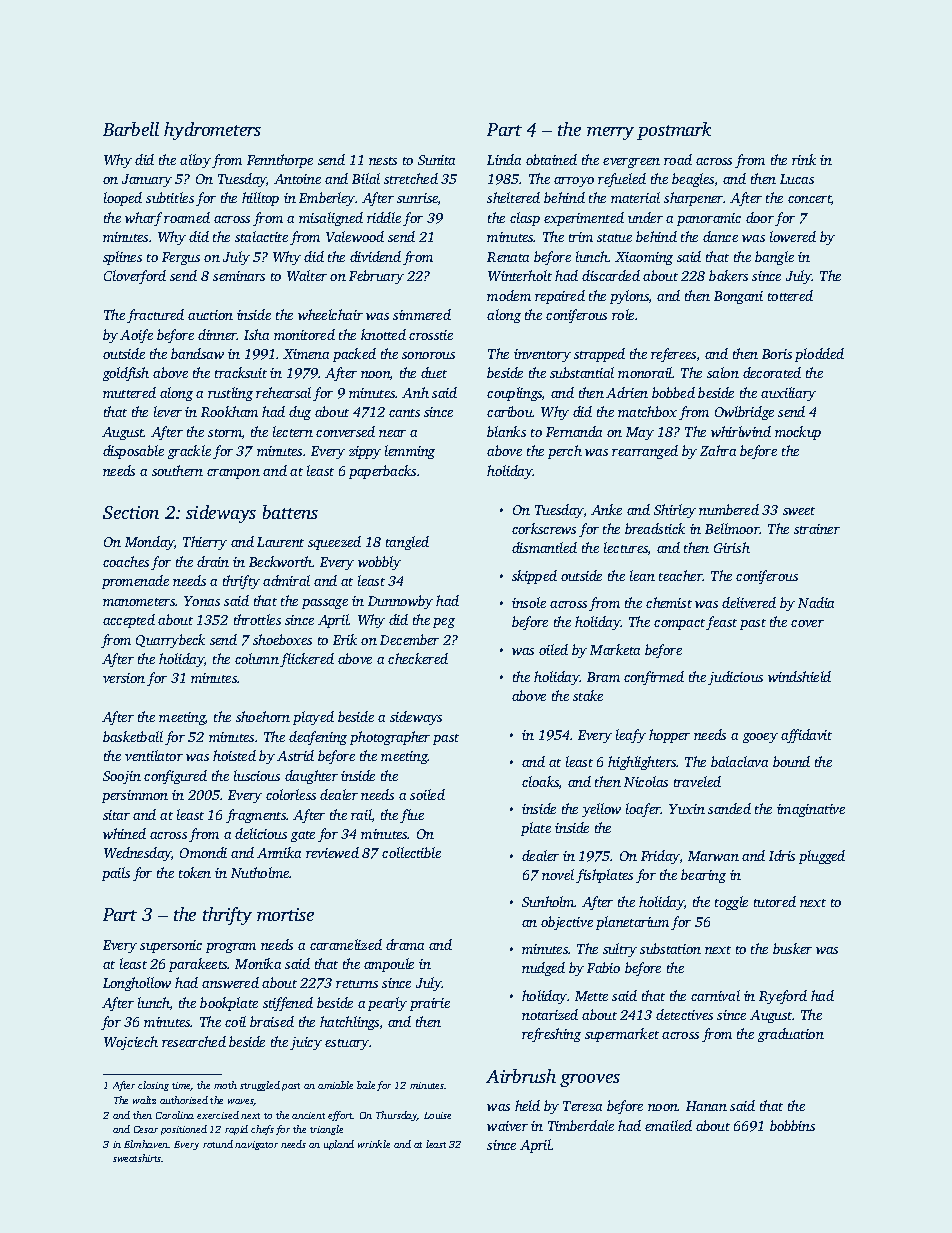 The width and height of the screenshot is (952, 1233). I want to click on shoehorn, so click(263, 716).
